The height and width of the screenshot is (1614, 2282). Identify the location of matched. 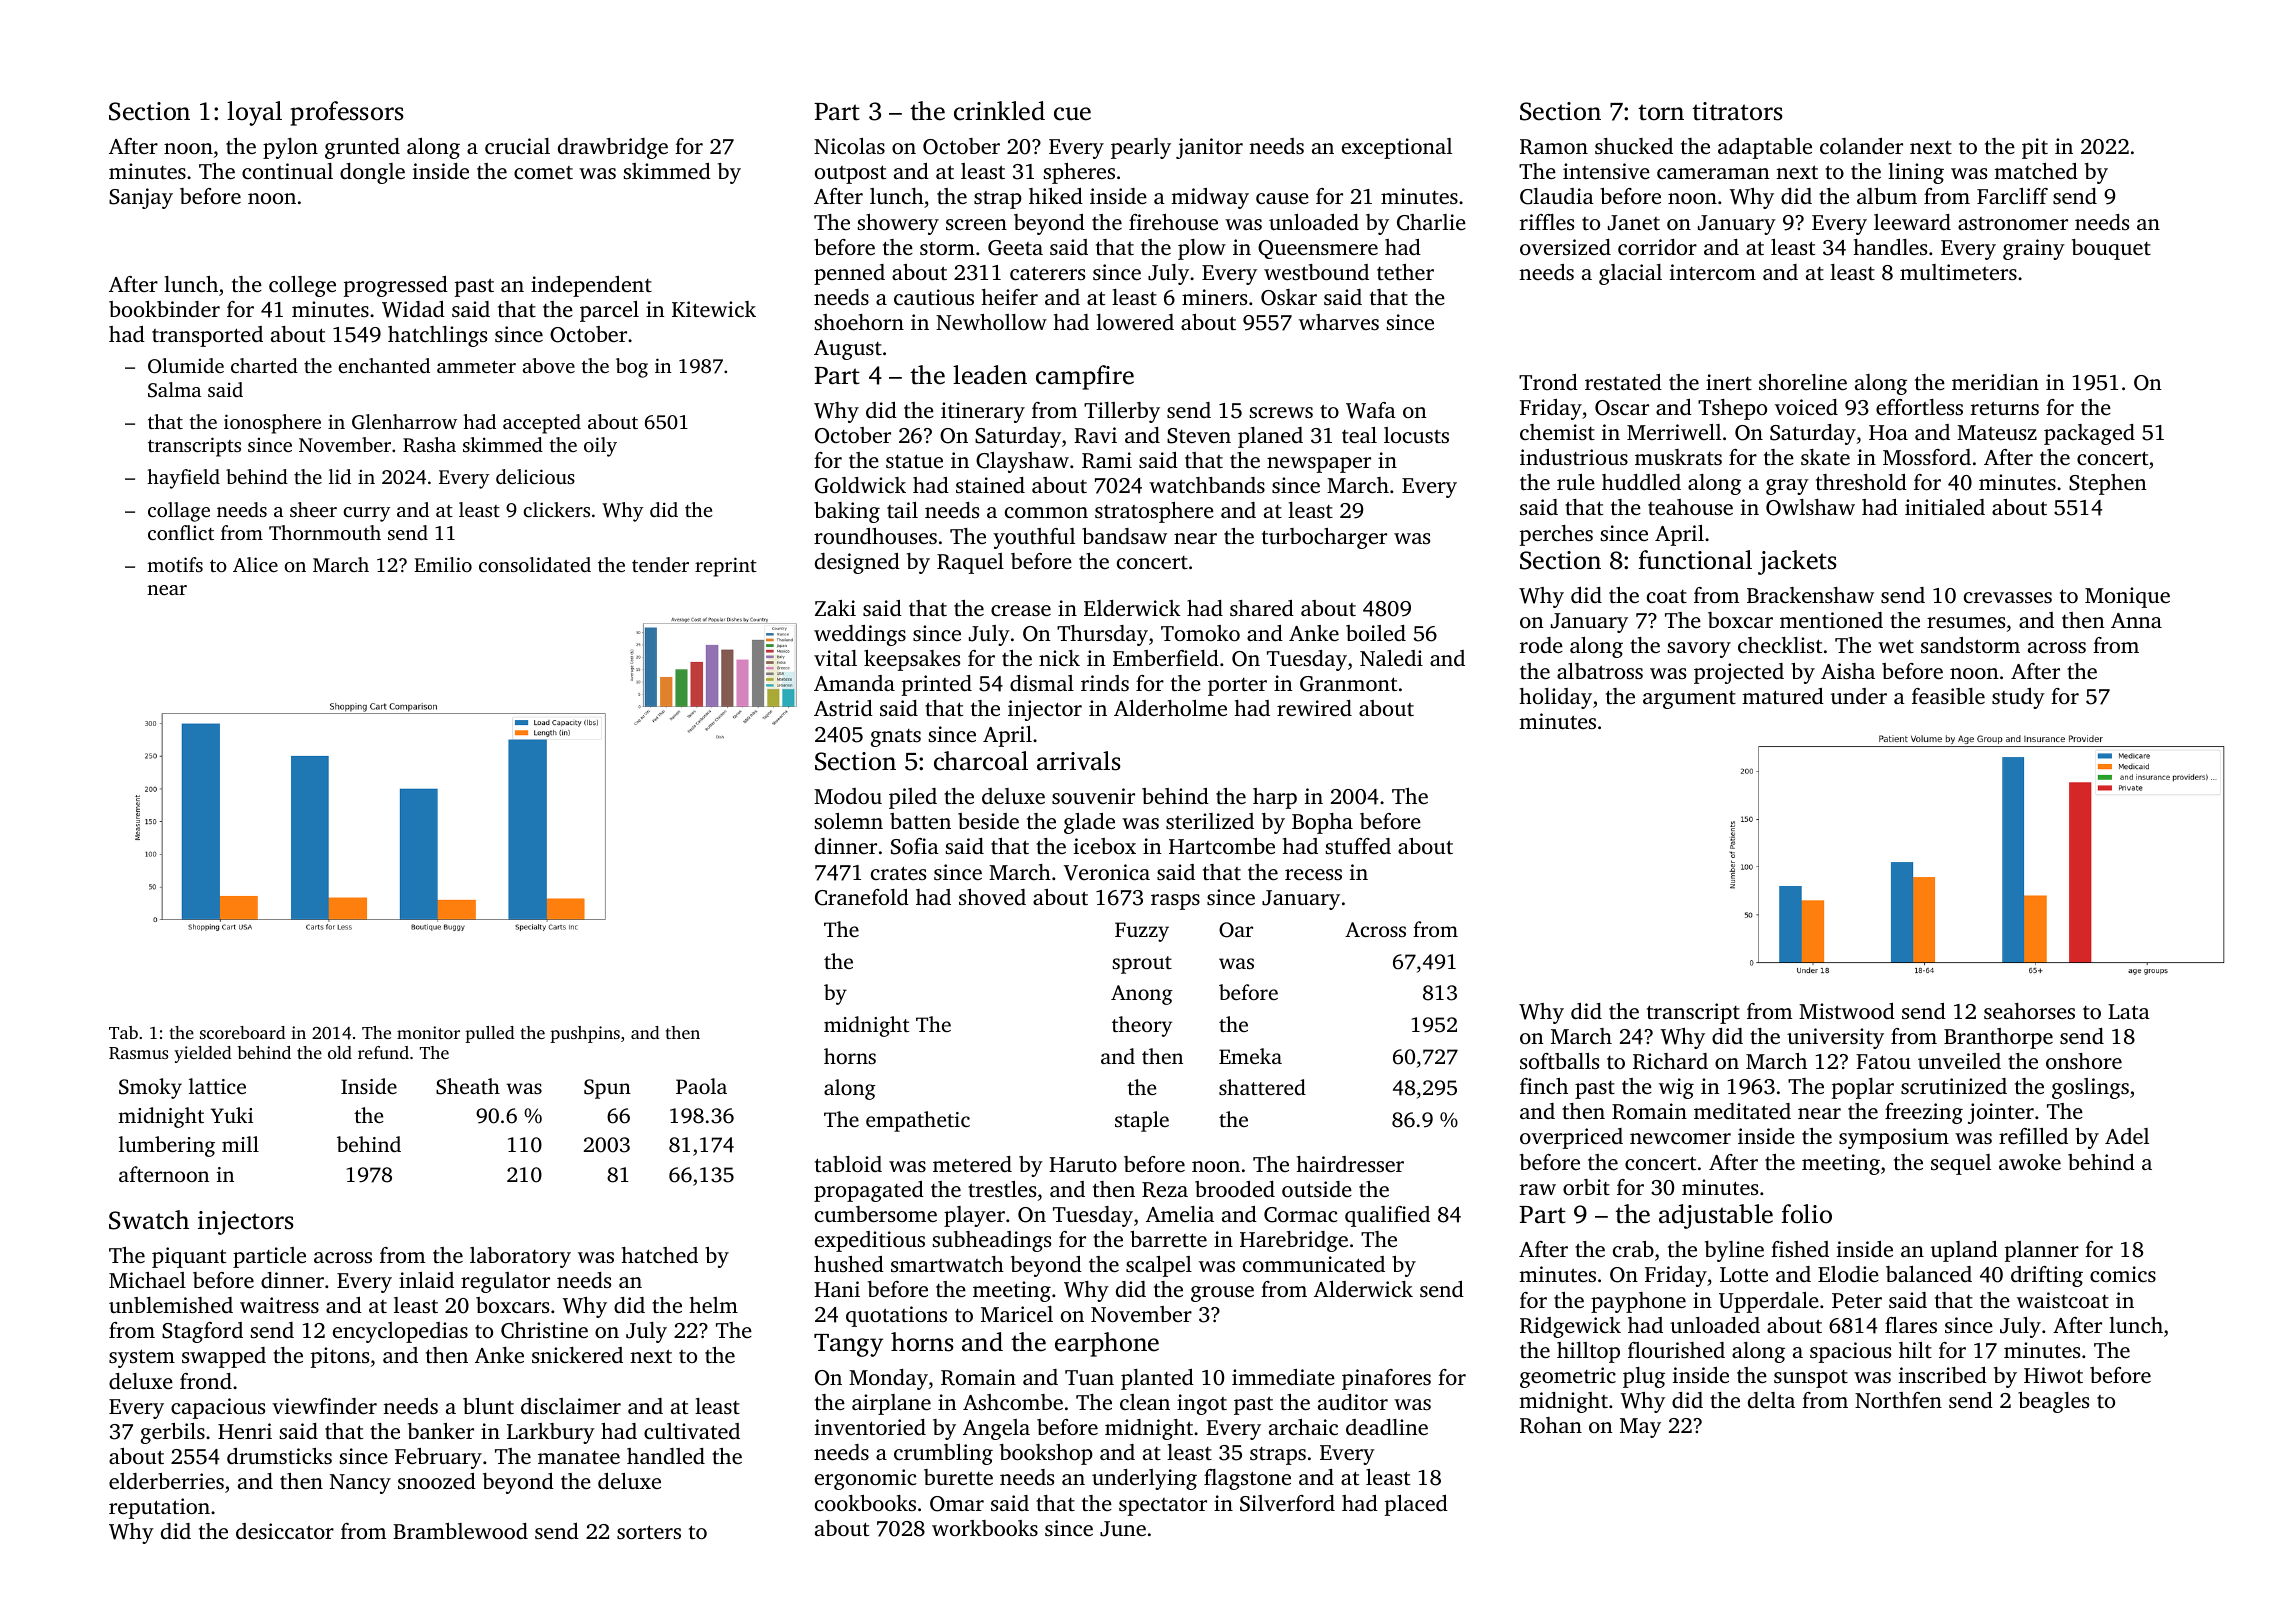
(2036, 171).
